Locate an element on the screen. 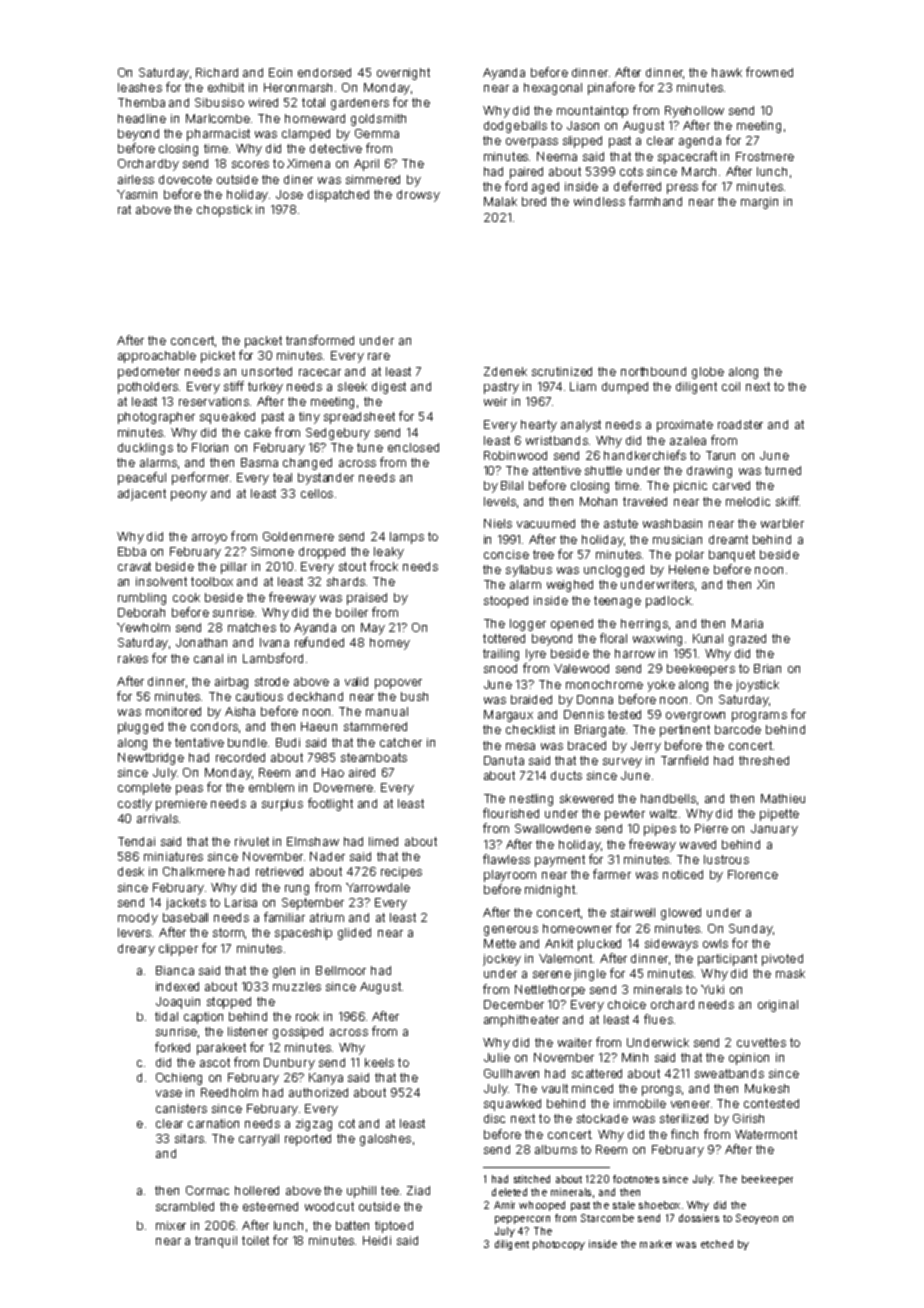  drowsy is located at coordinates (418, 196).
